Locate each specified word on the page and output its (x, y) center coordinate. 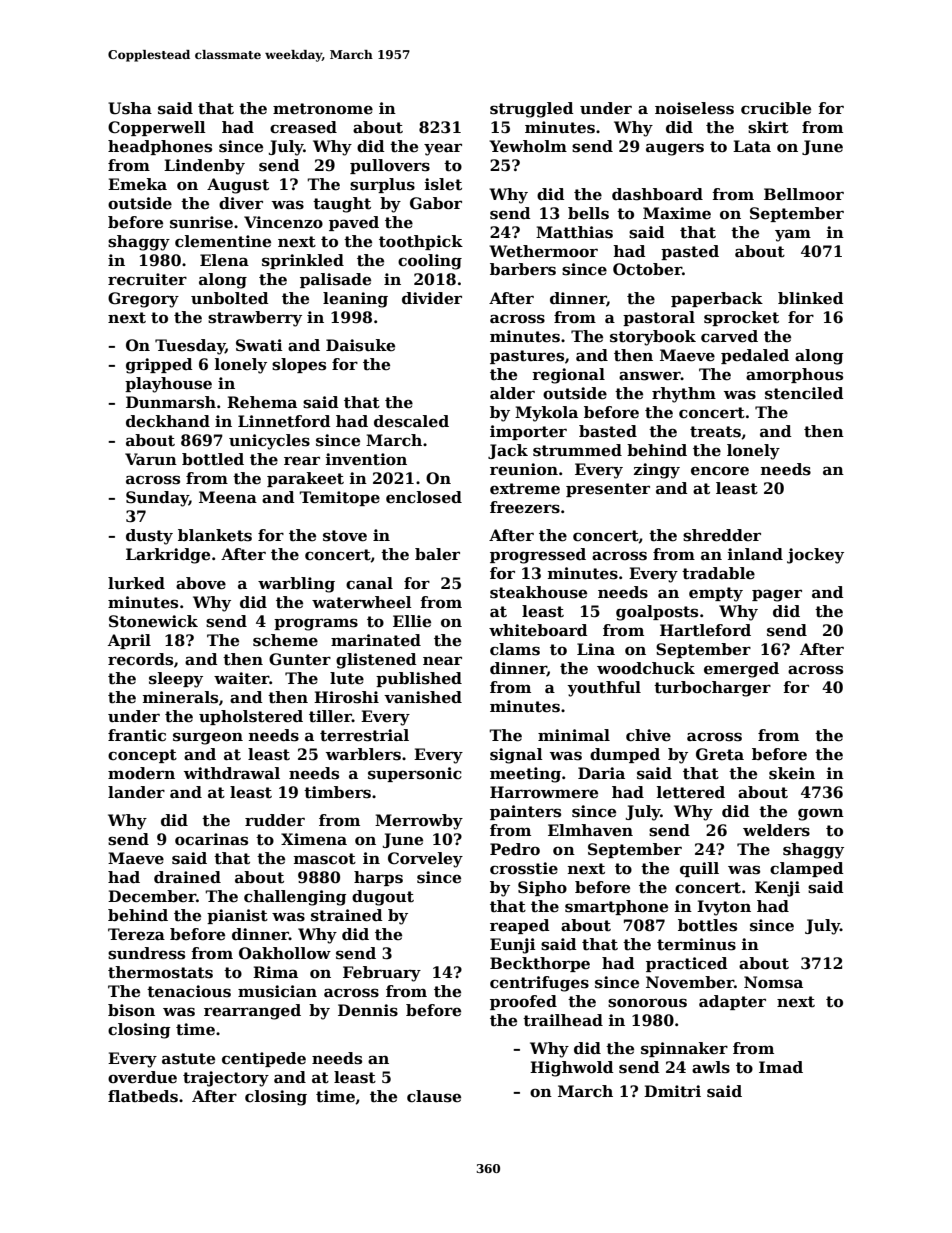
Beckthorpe (540, 964)
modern (141, 773)
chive (648, 735)
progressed (538, 556)
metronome (323, 109)
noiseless (694, 108)
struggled (532, 110)
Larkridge (168, 556)
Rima (275, 972)
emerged (741, 670)
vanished (423, 697)
